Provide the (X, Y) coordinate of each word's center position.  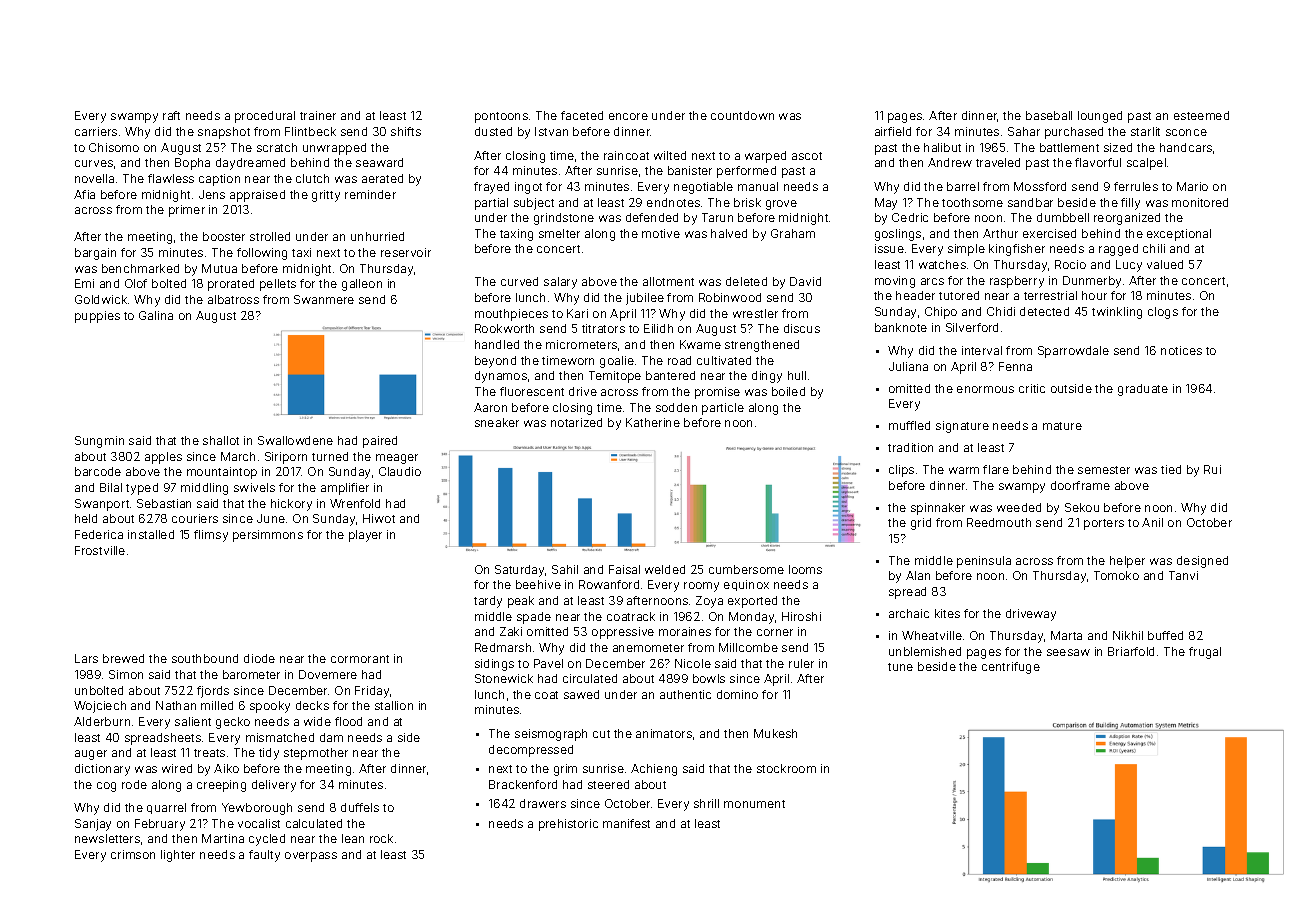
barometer (251, 674)
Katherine (653, 422)
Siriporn (286, 458)
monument (754, 804)
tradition (910, 447)
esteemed (1201, 115)
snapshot (224, 133)
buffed (1165, 635)
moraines (685, 631)
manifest (626, 823)
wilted (670, 155)
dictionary (102, 770)
